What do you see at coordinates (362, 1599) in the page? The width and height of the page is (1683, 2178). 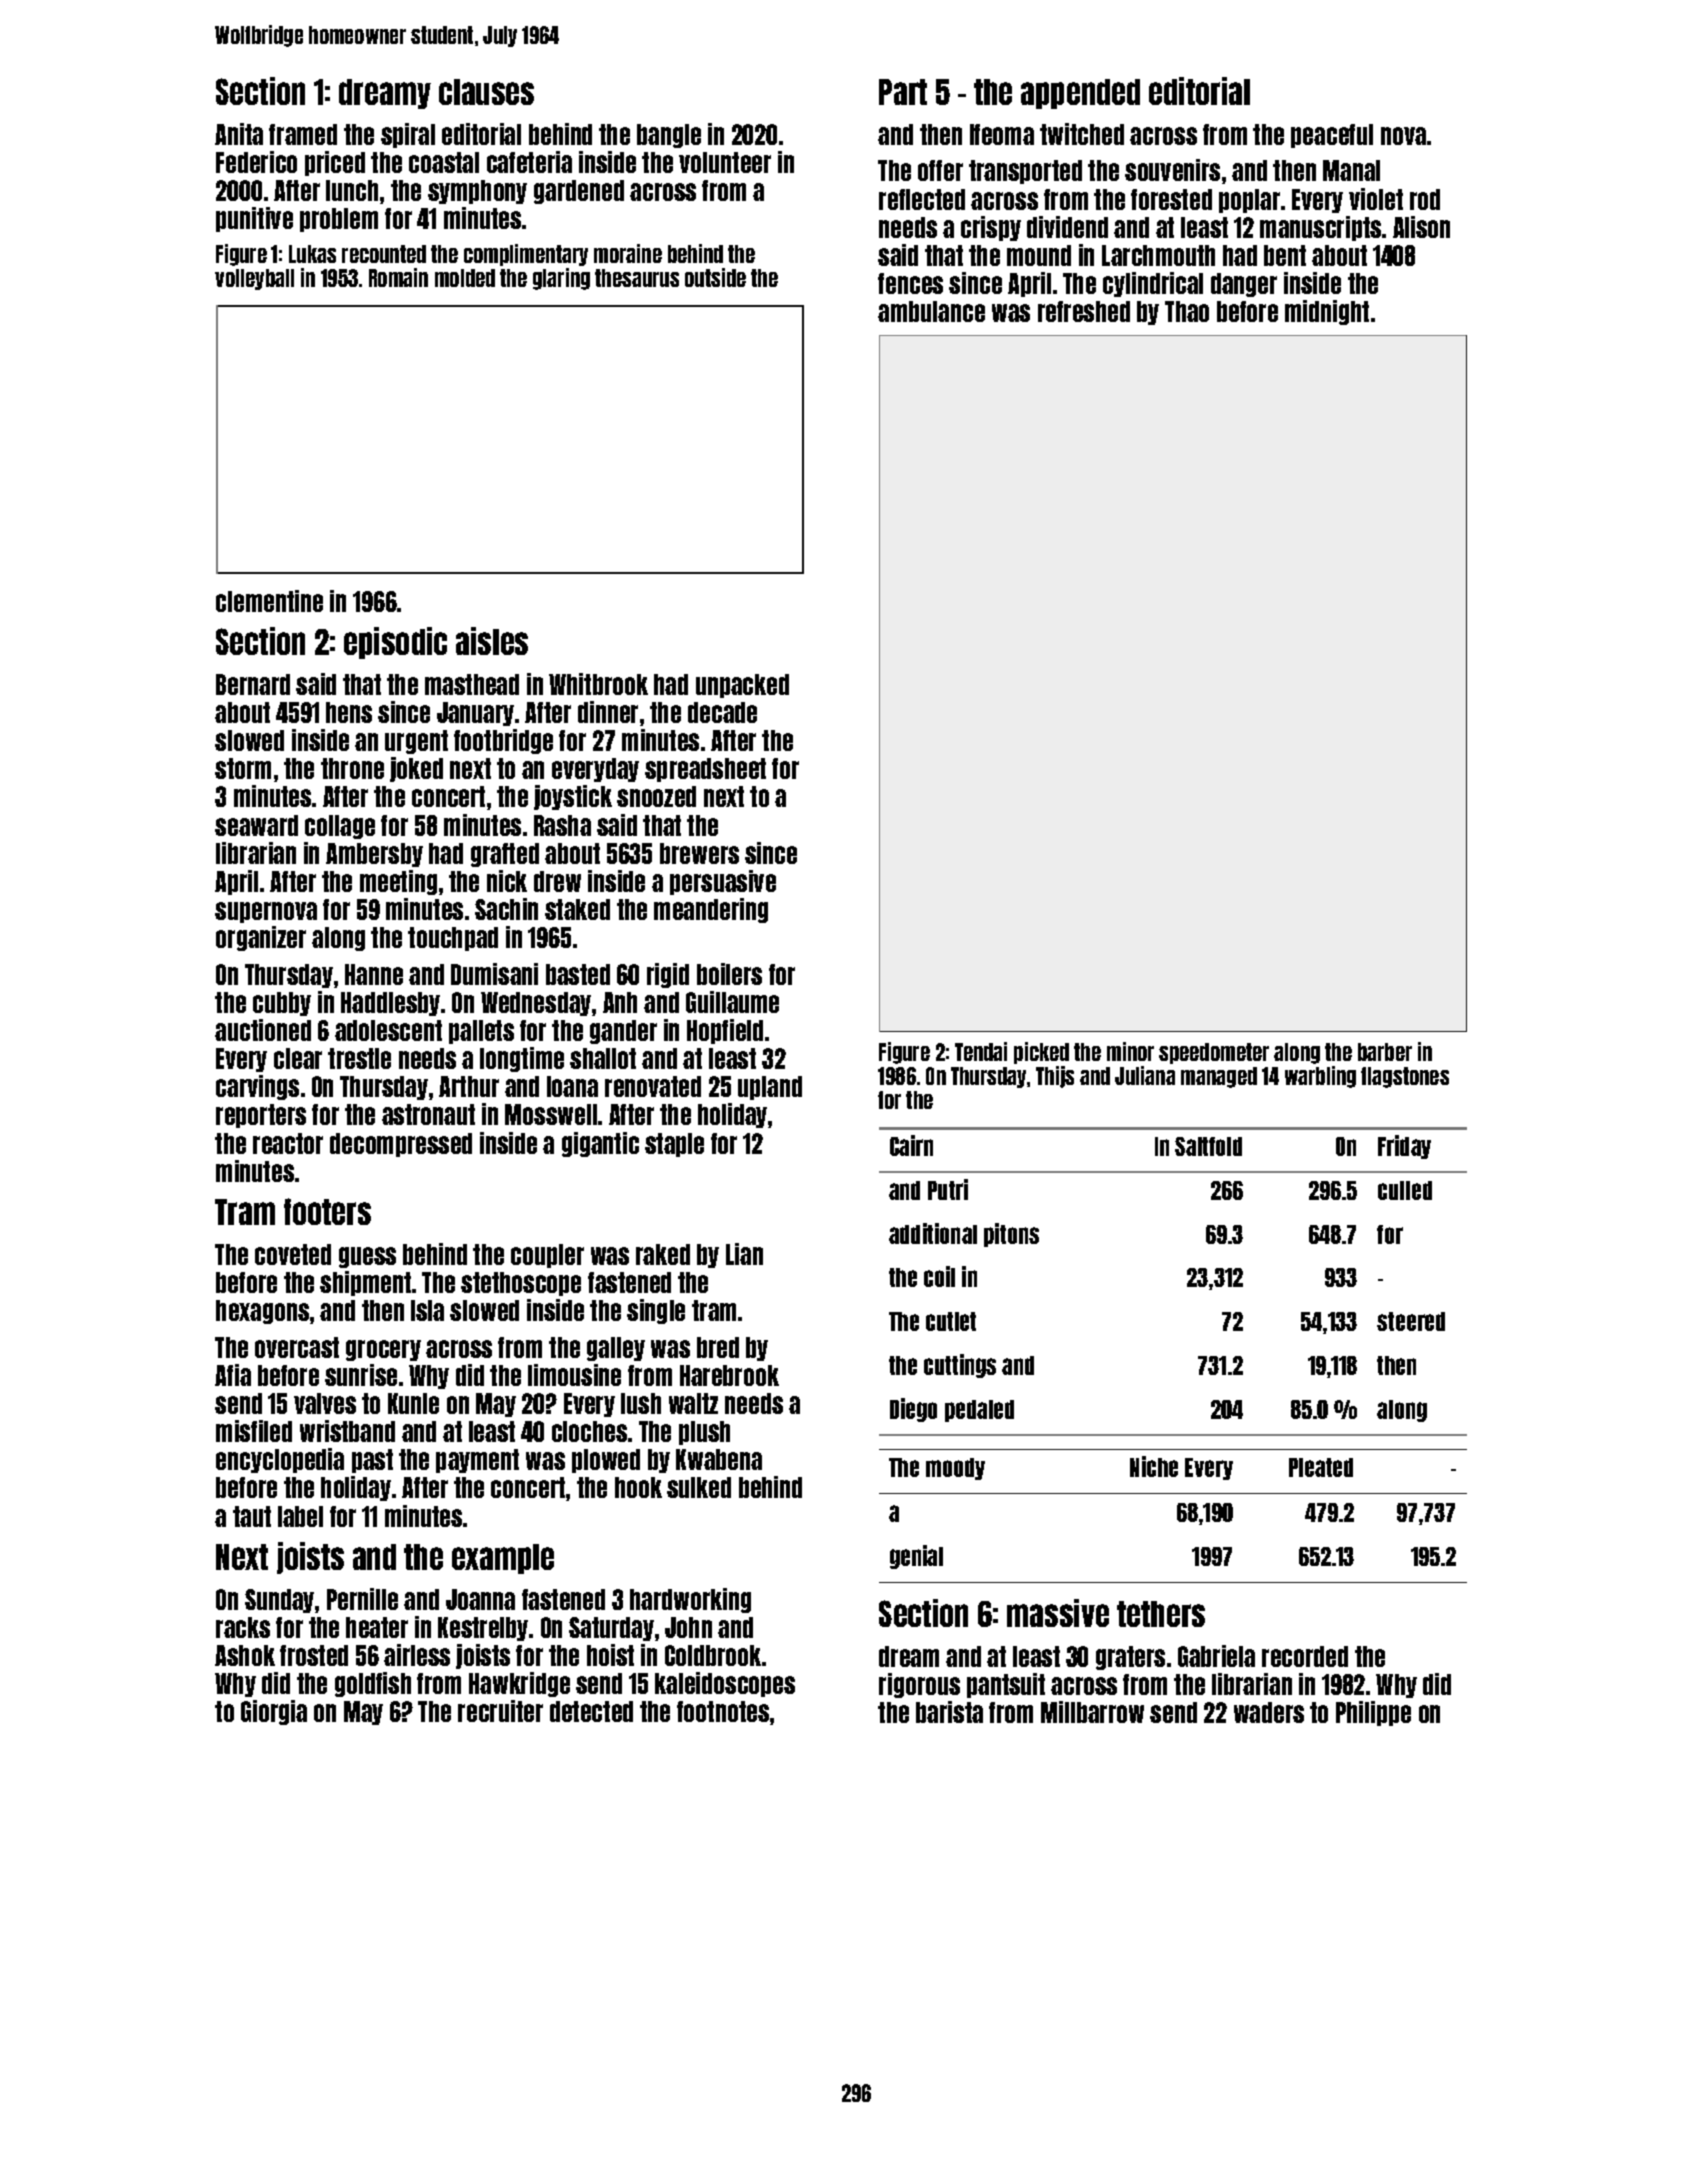 I see `Pernille` at bounding box center [362, 1599].
